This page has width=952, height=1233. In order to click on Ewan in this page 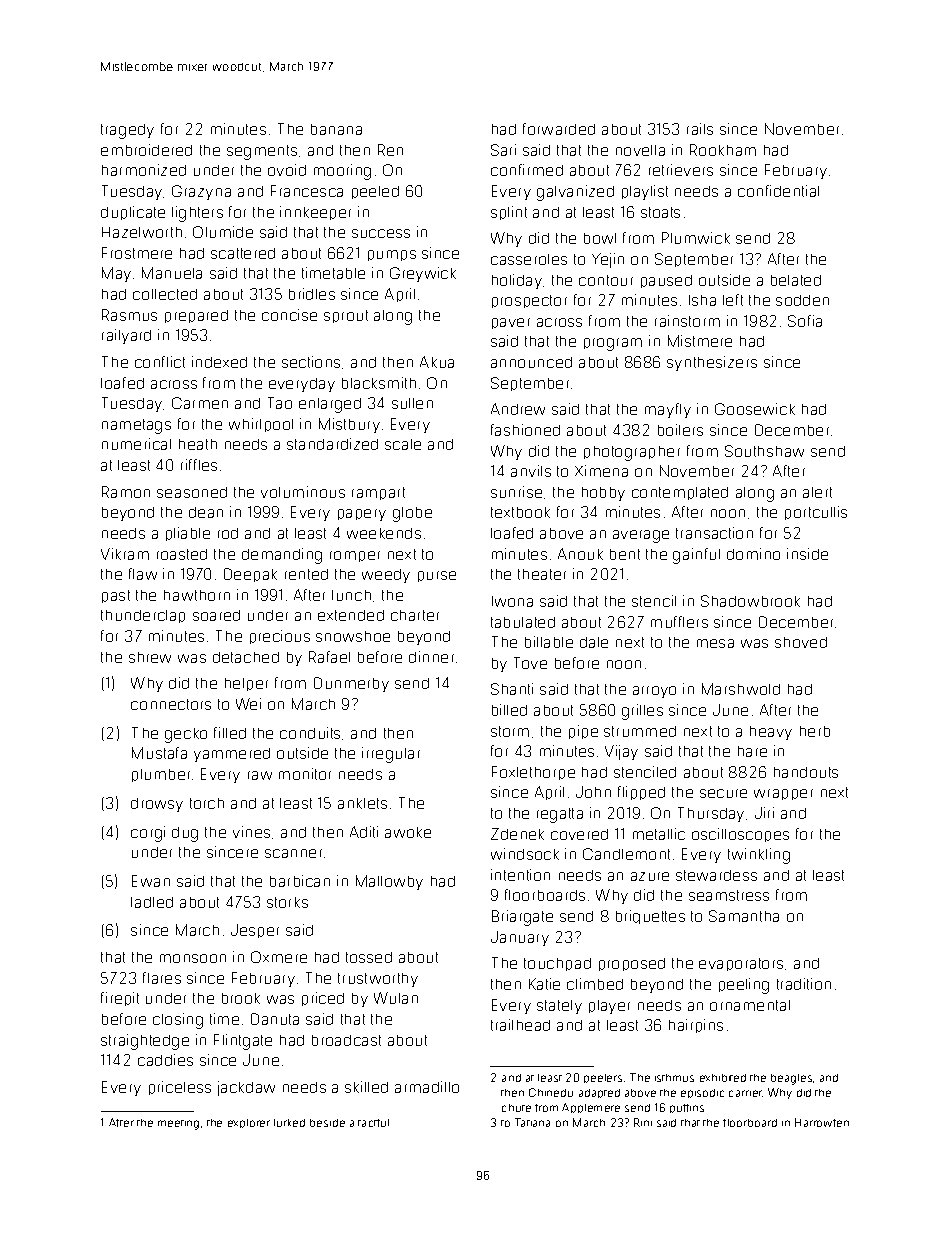, I will do `click(151, 881)`.
